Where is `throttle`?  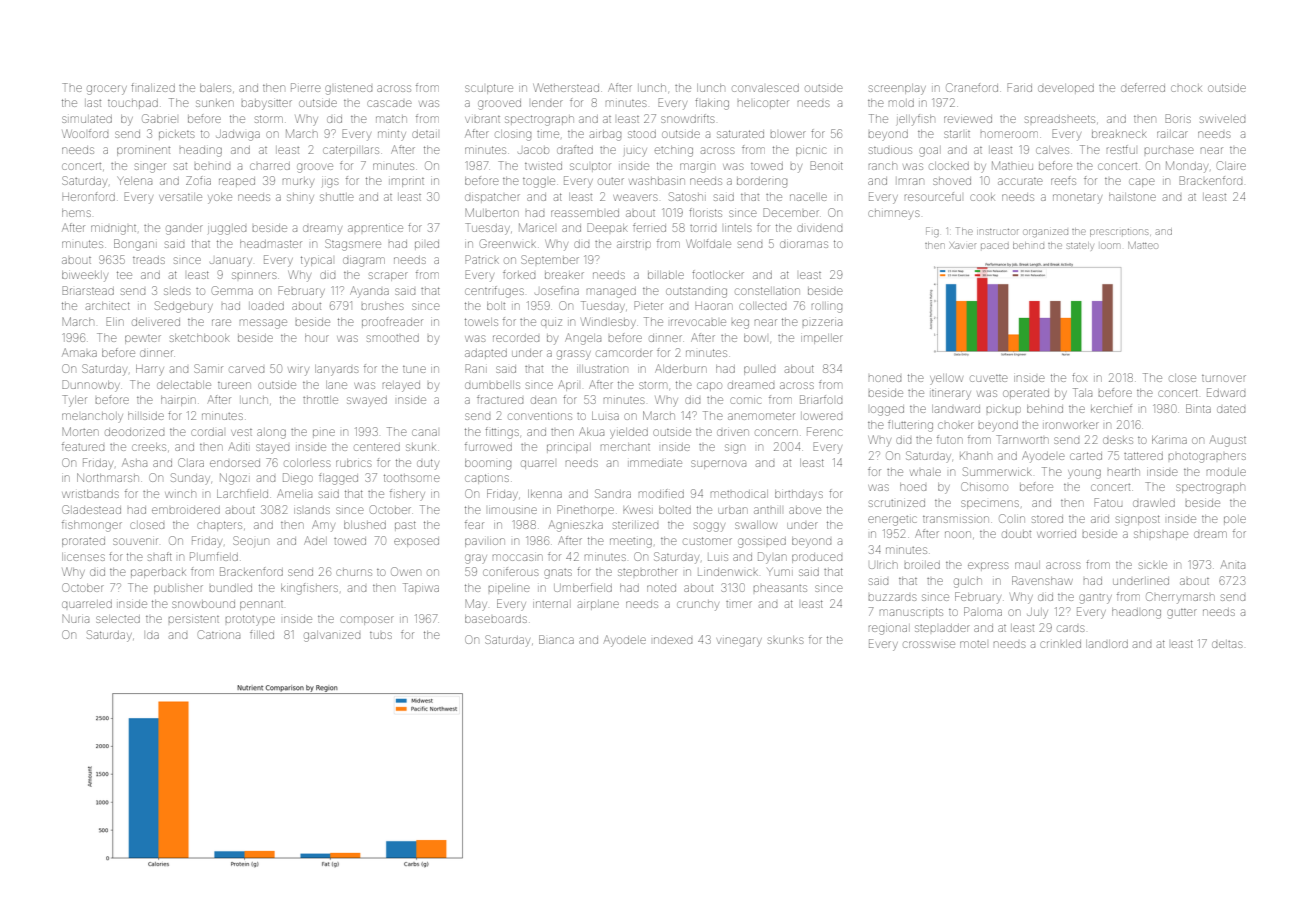
throttle is located at coordinates (320, 400).
